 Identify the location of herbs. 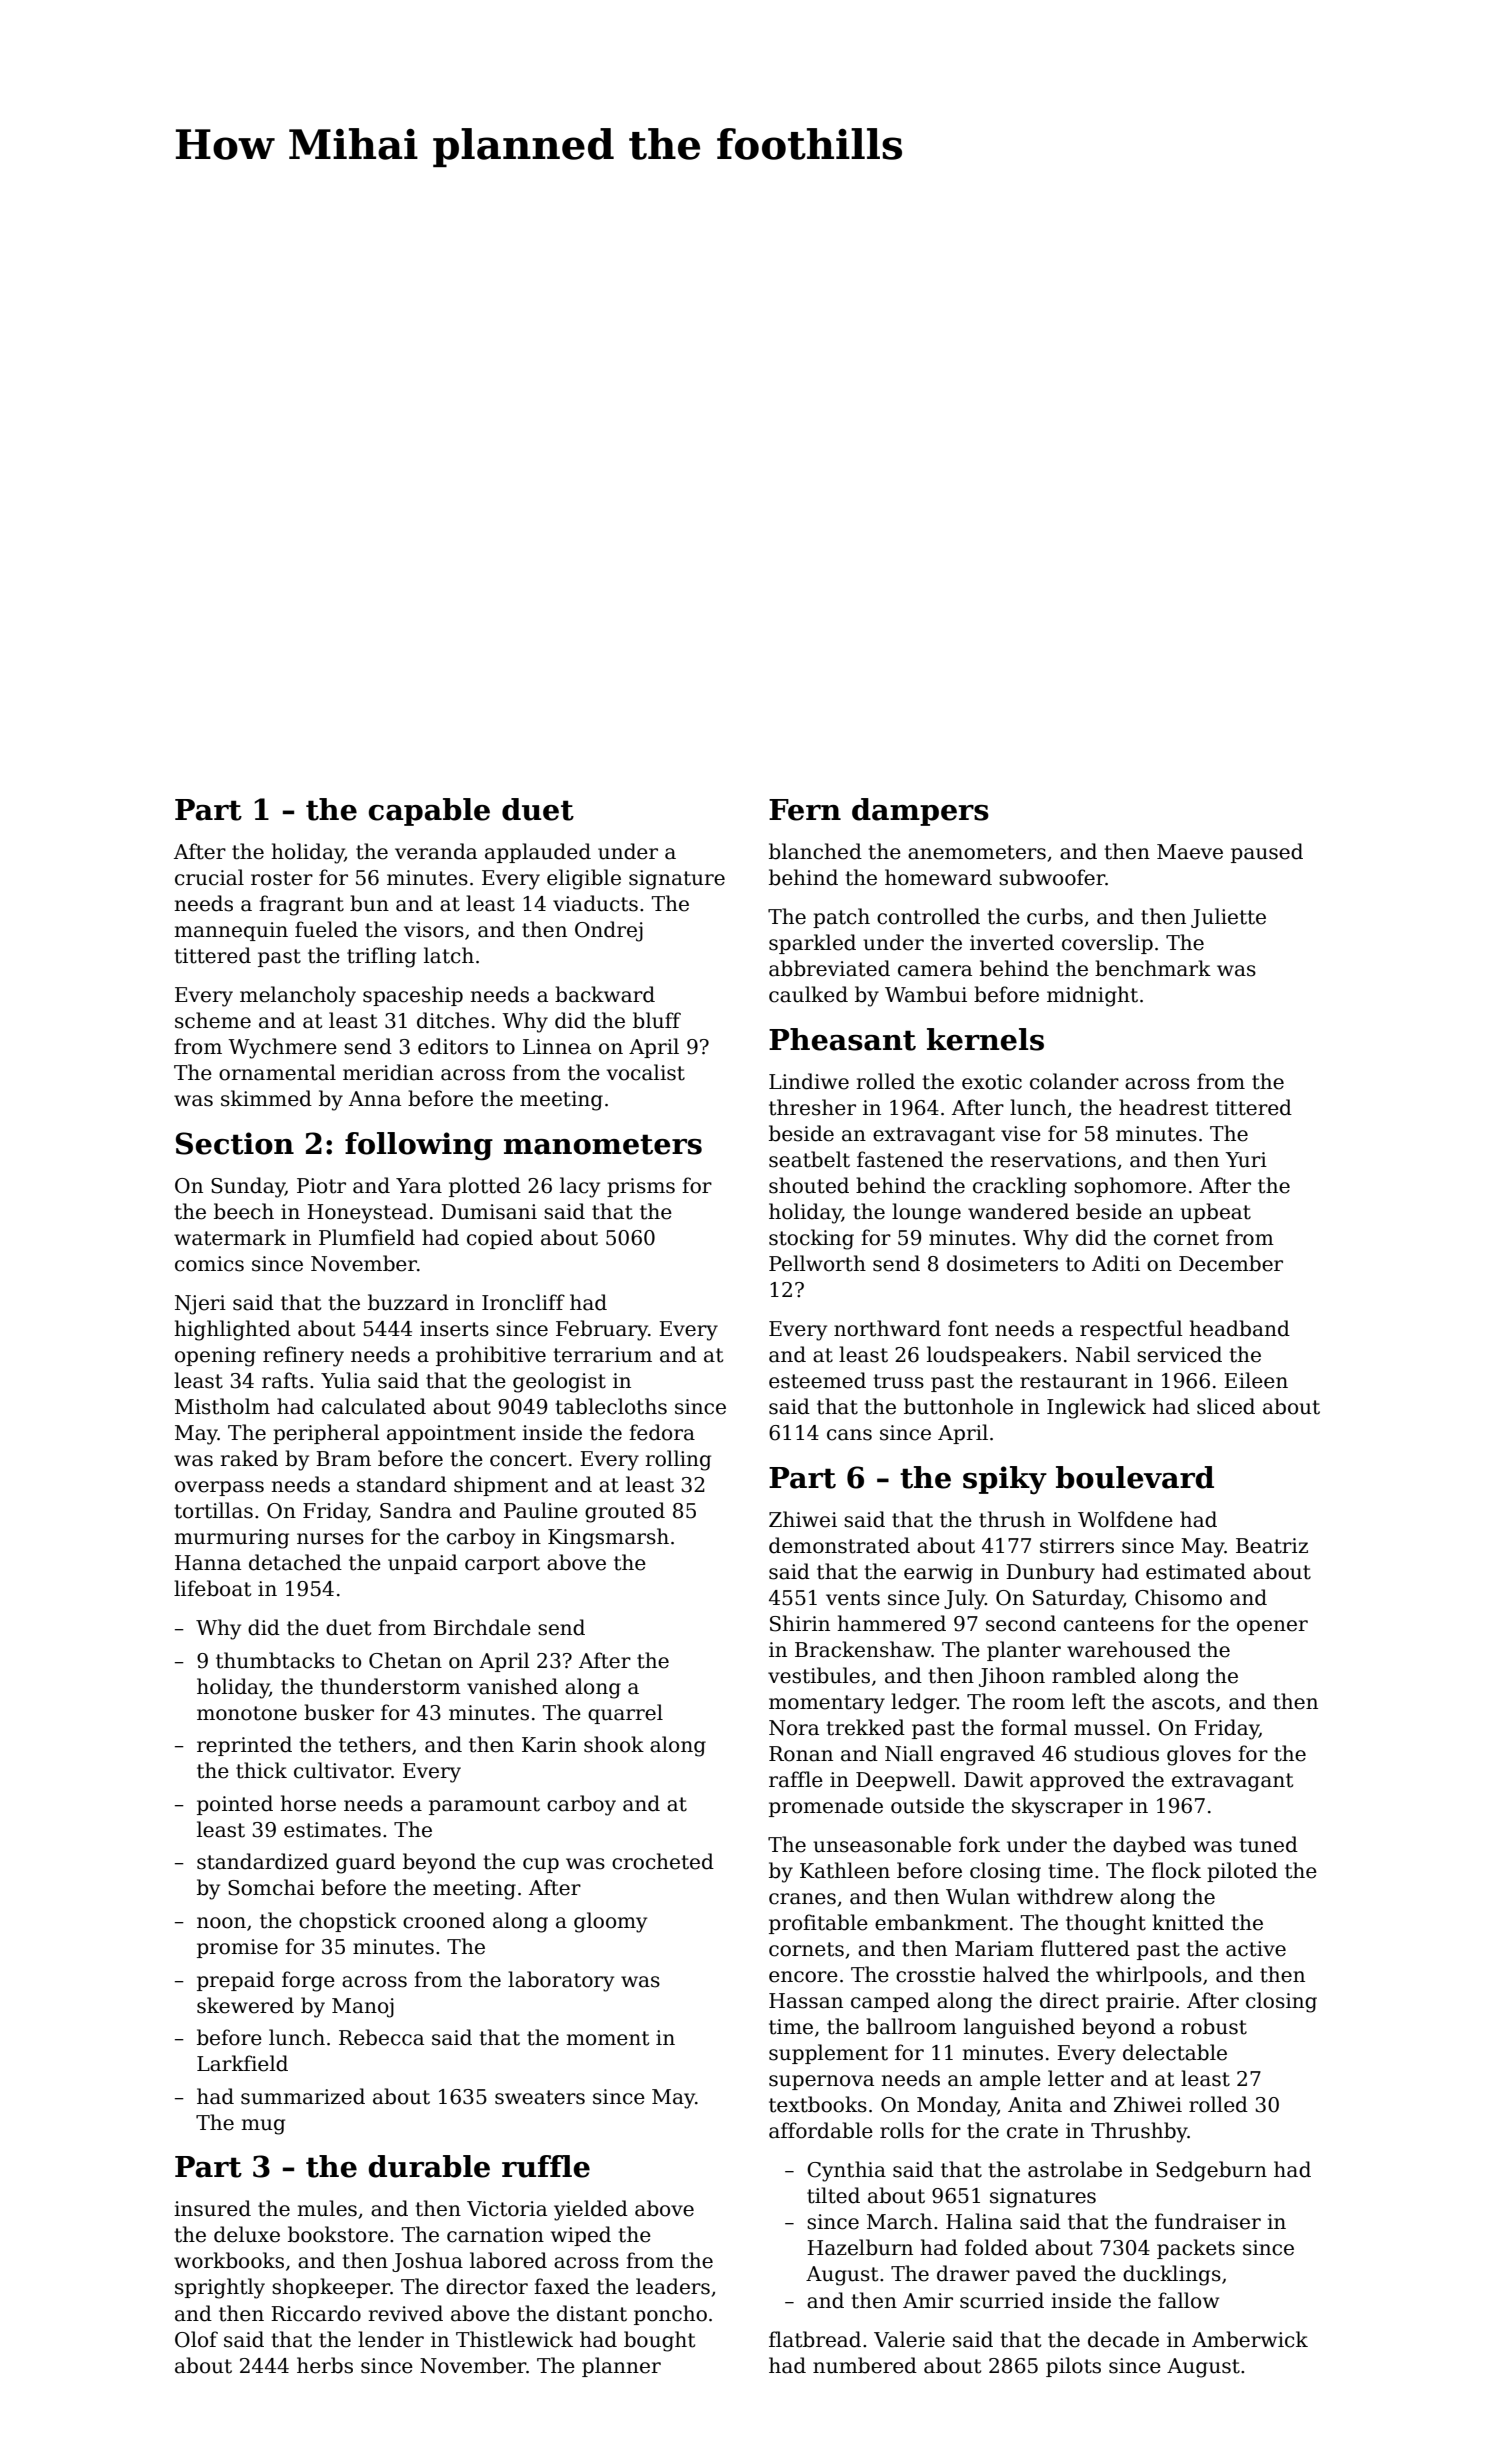
(325, 2365).
